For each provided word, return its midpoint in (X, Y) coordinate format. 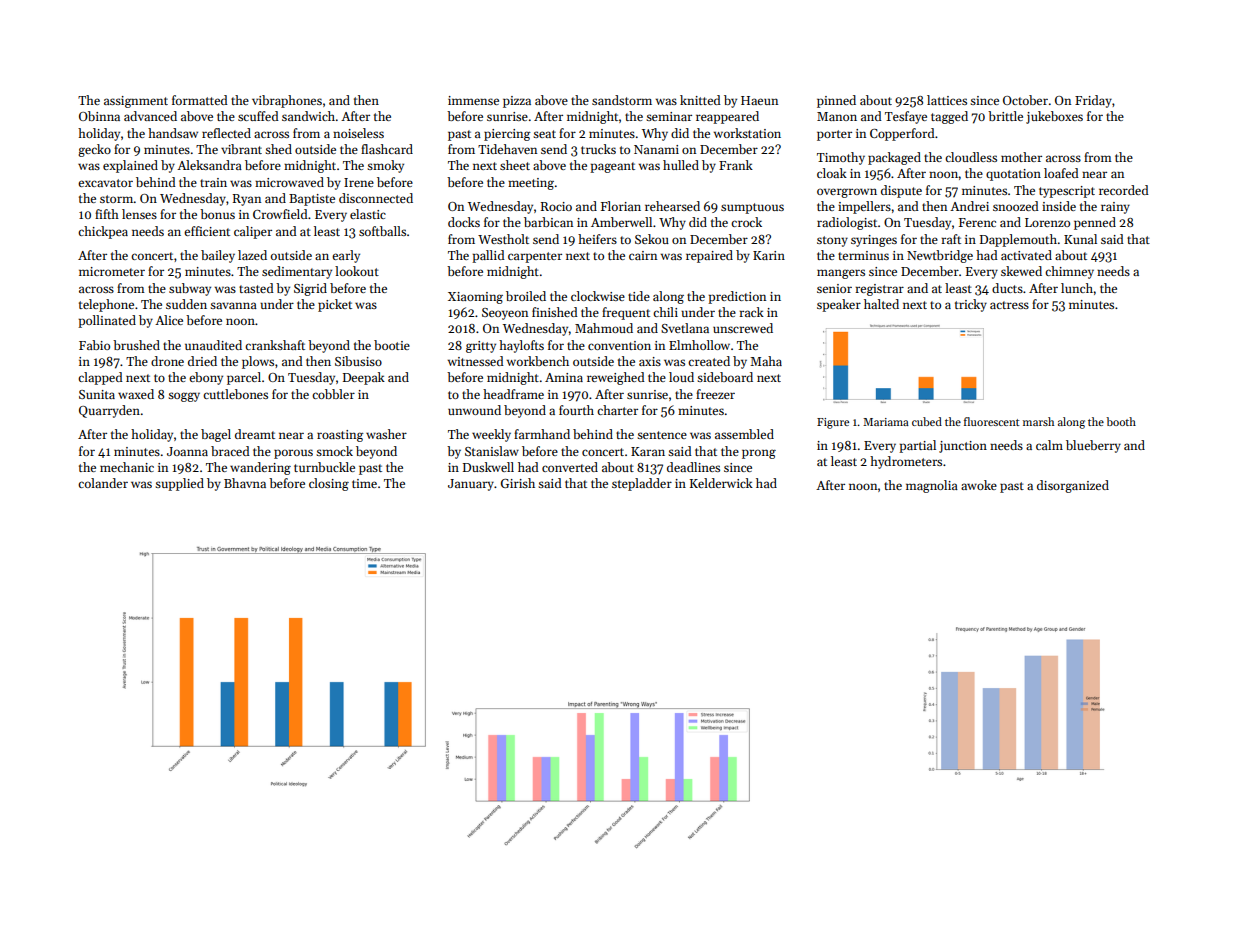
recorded (1124, 190)
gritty (481, 347)
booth (1121, 421)
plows (258, 362)
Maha (766, 361)
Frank (736, 165)
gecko (94, 150)
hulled (681, 165)
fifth (107, 214)
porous (293, 454)
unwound (474, 410)
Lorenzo (1047, 222)
